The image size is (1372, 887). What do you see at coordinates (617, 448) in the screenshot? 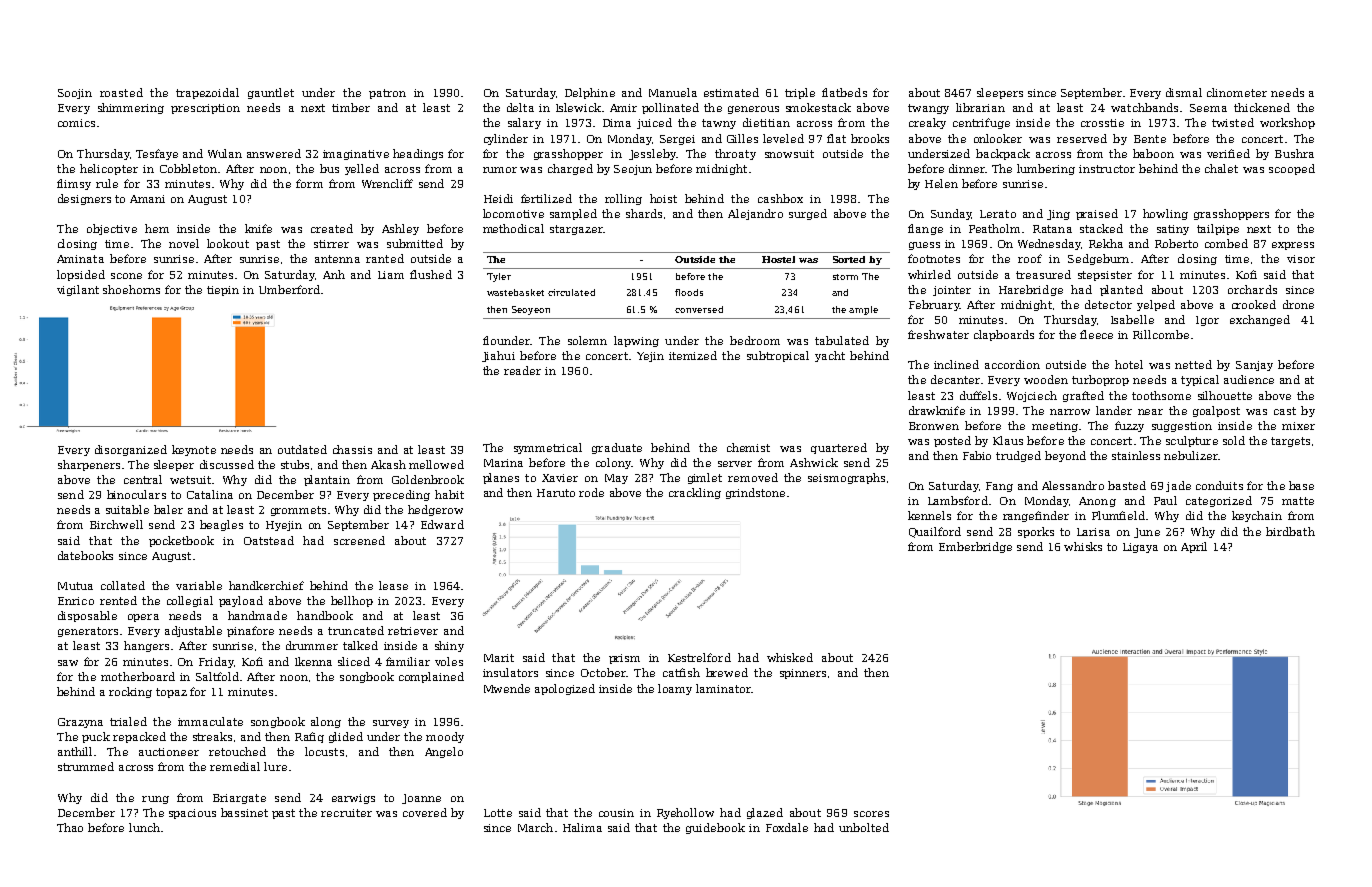
I see `graduate` at bounding box center [617, 448].
